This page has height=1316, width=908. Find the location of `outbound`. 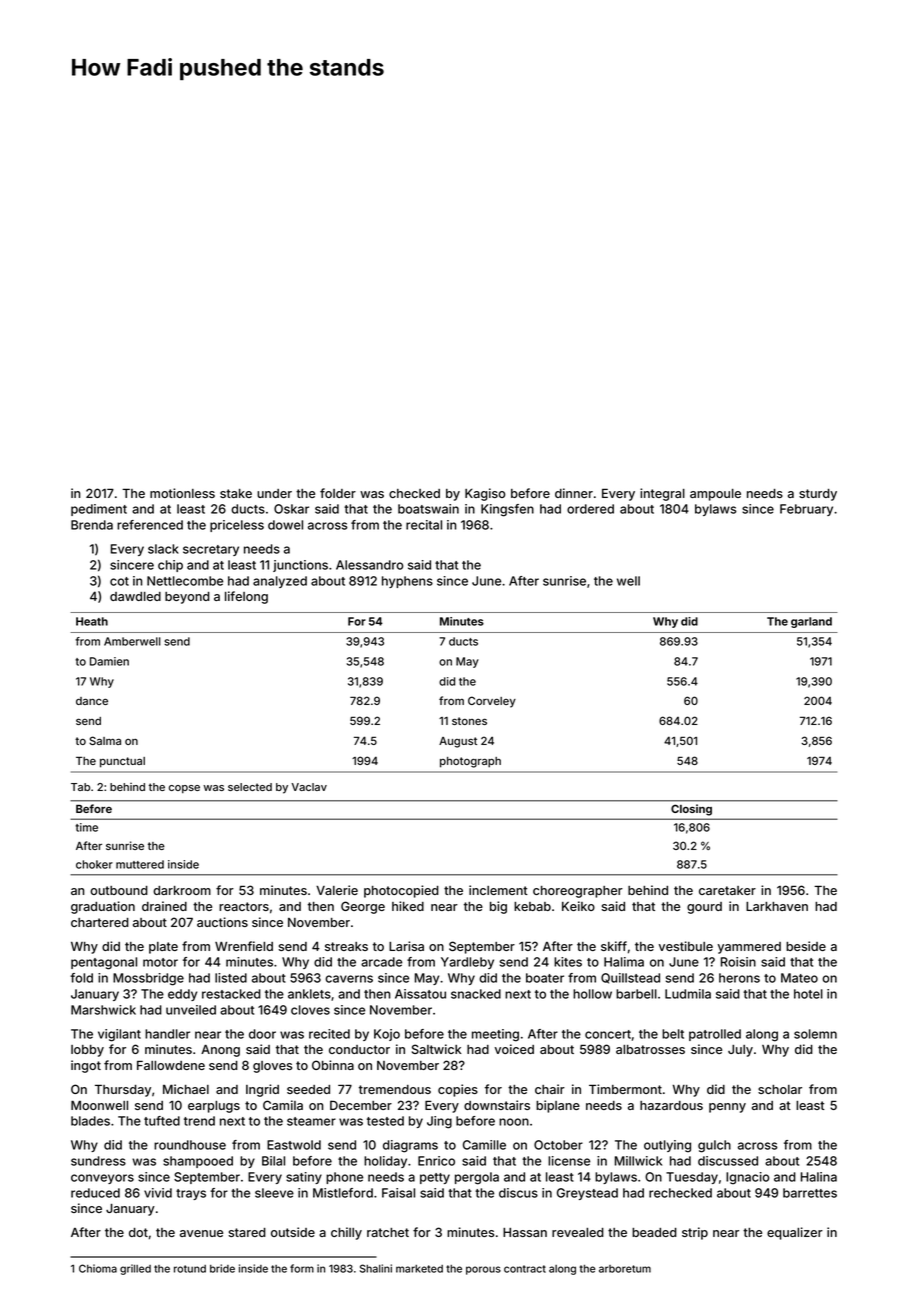

outbound is located at coordinates (119, 890).
